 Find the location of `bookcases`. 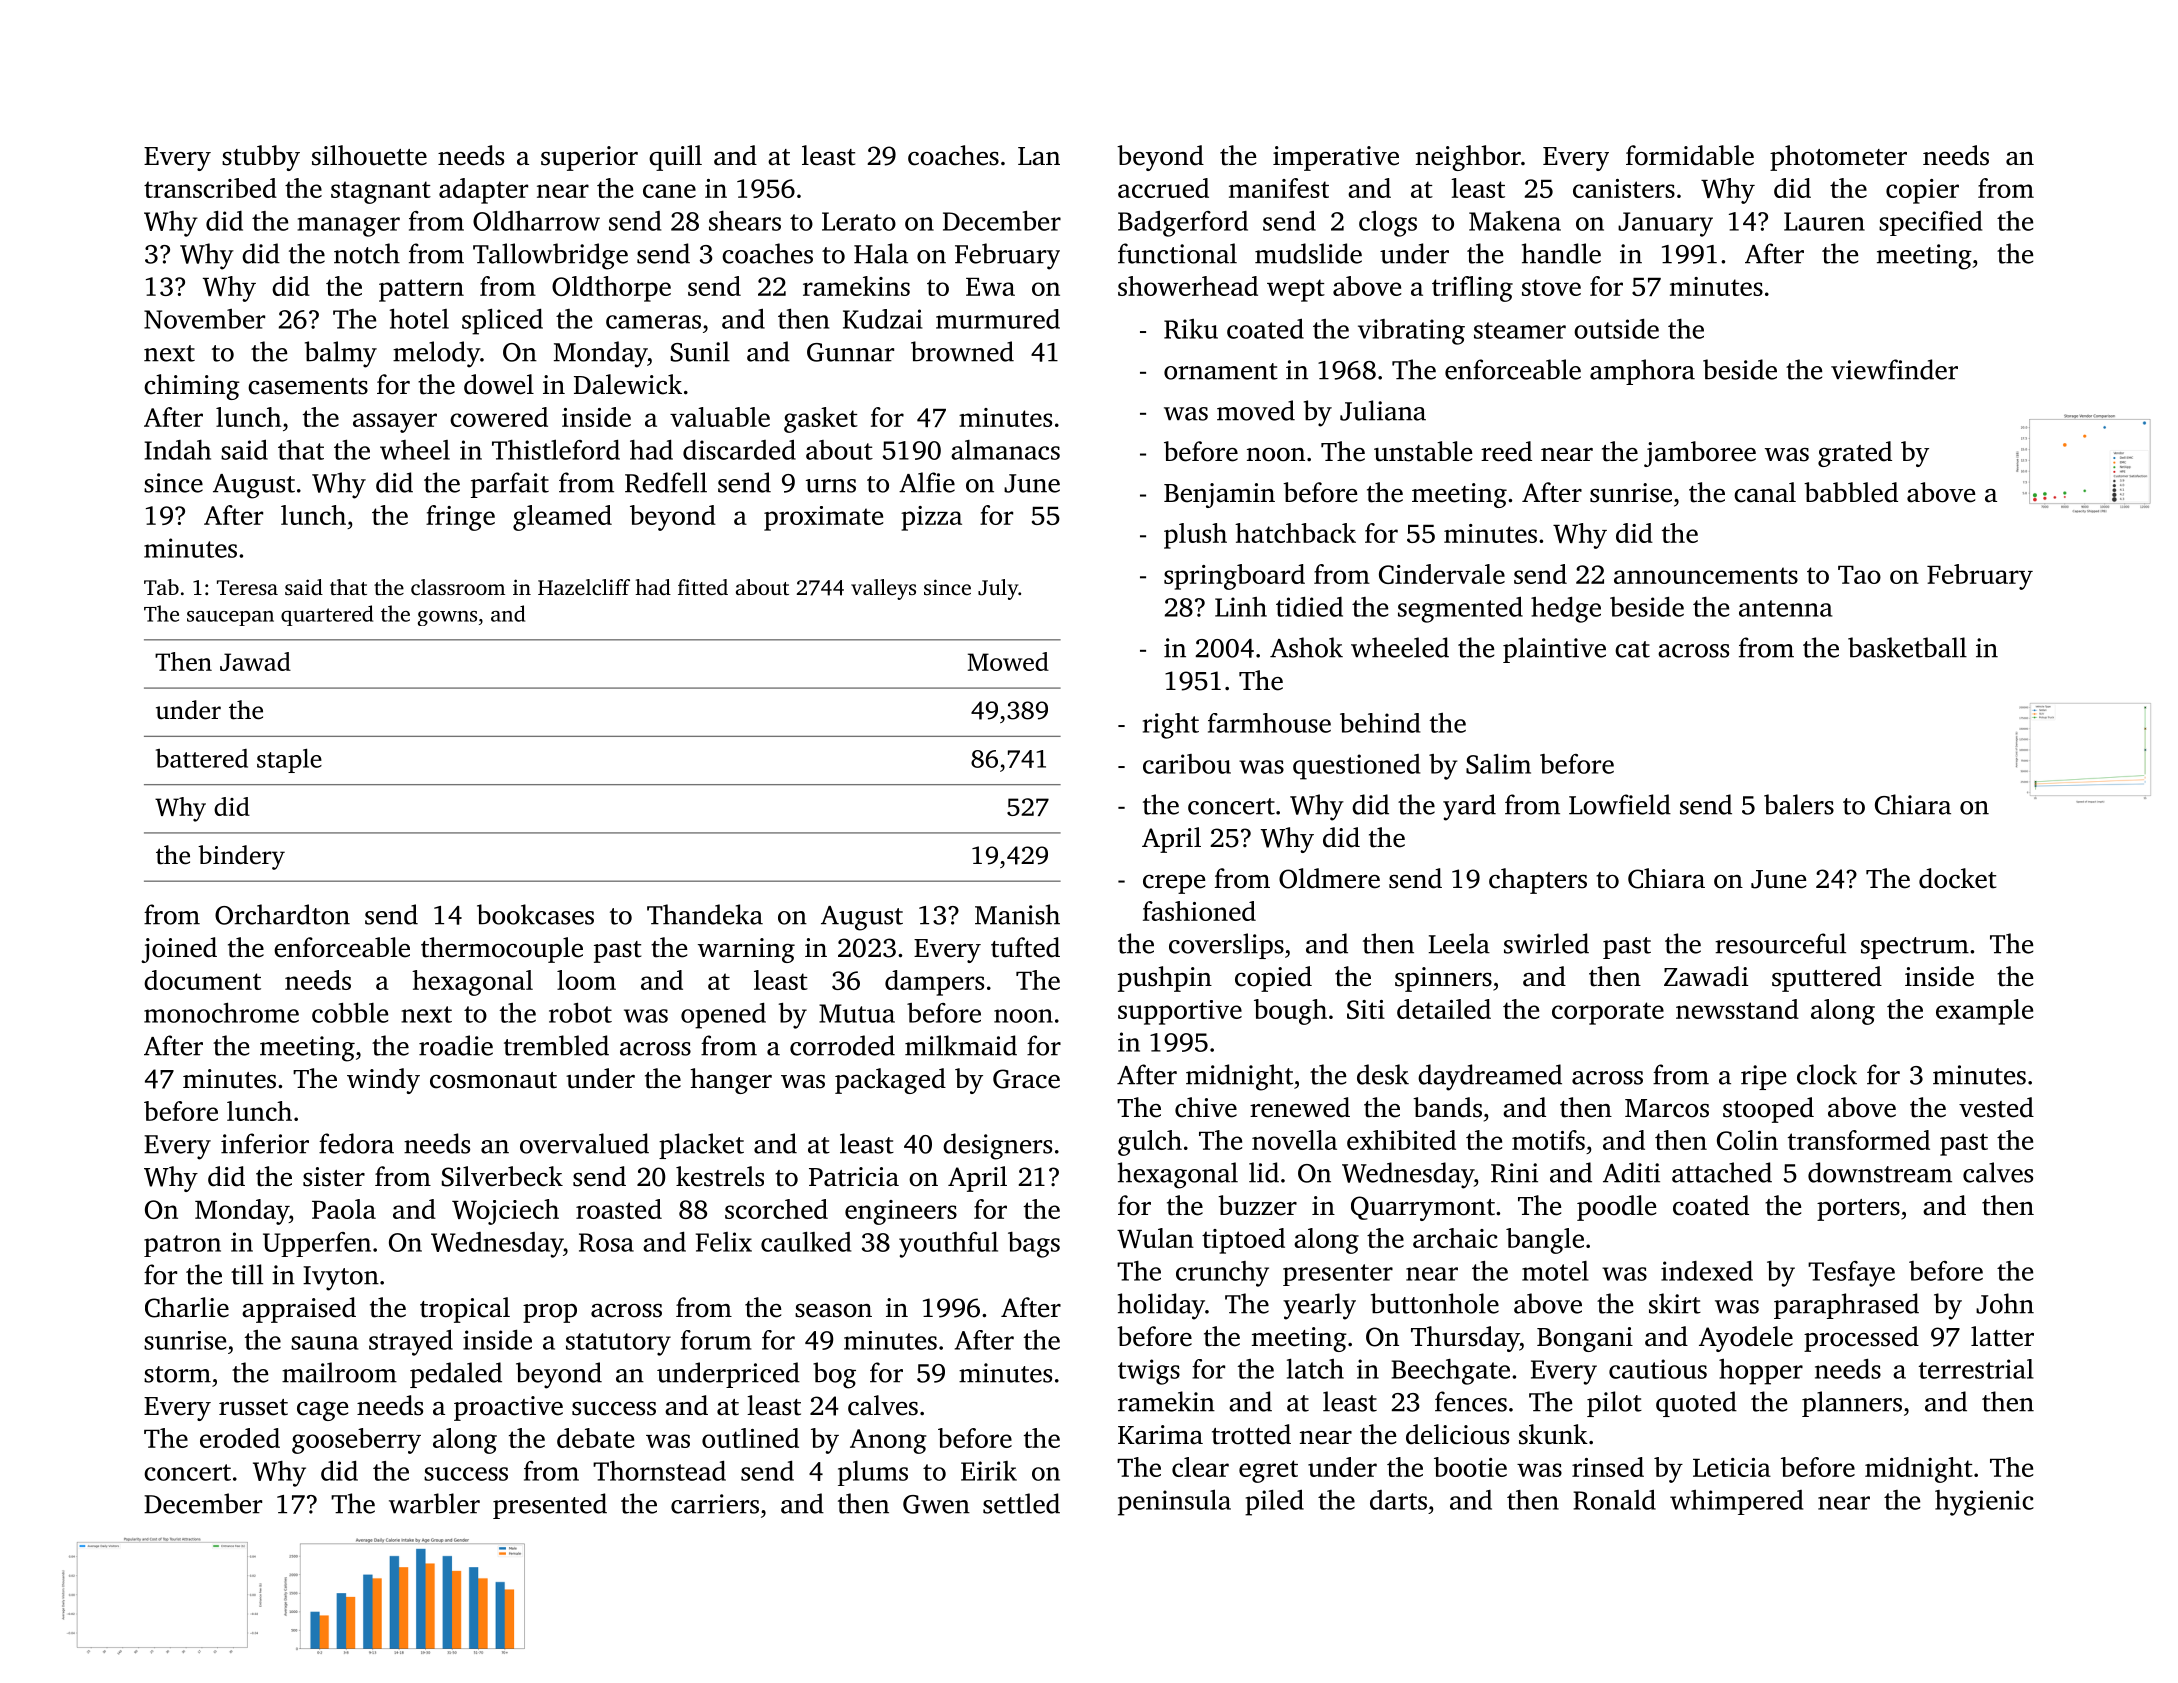

bookcases is located at coordinates (535, 914).
